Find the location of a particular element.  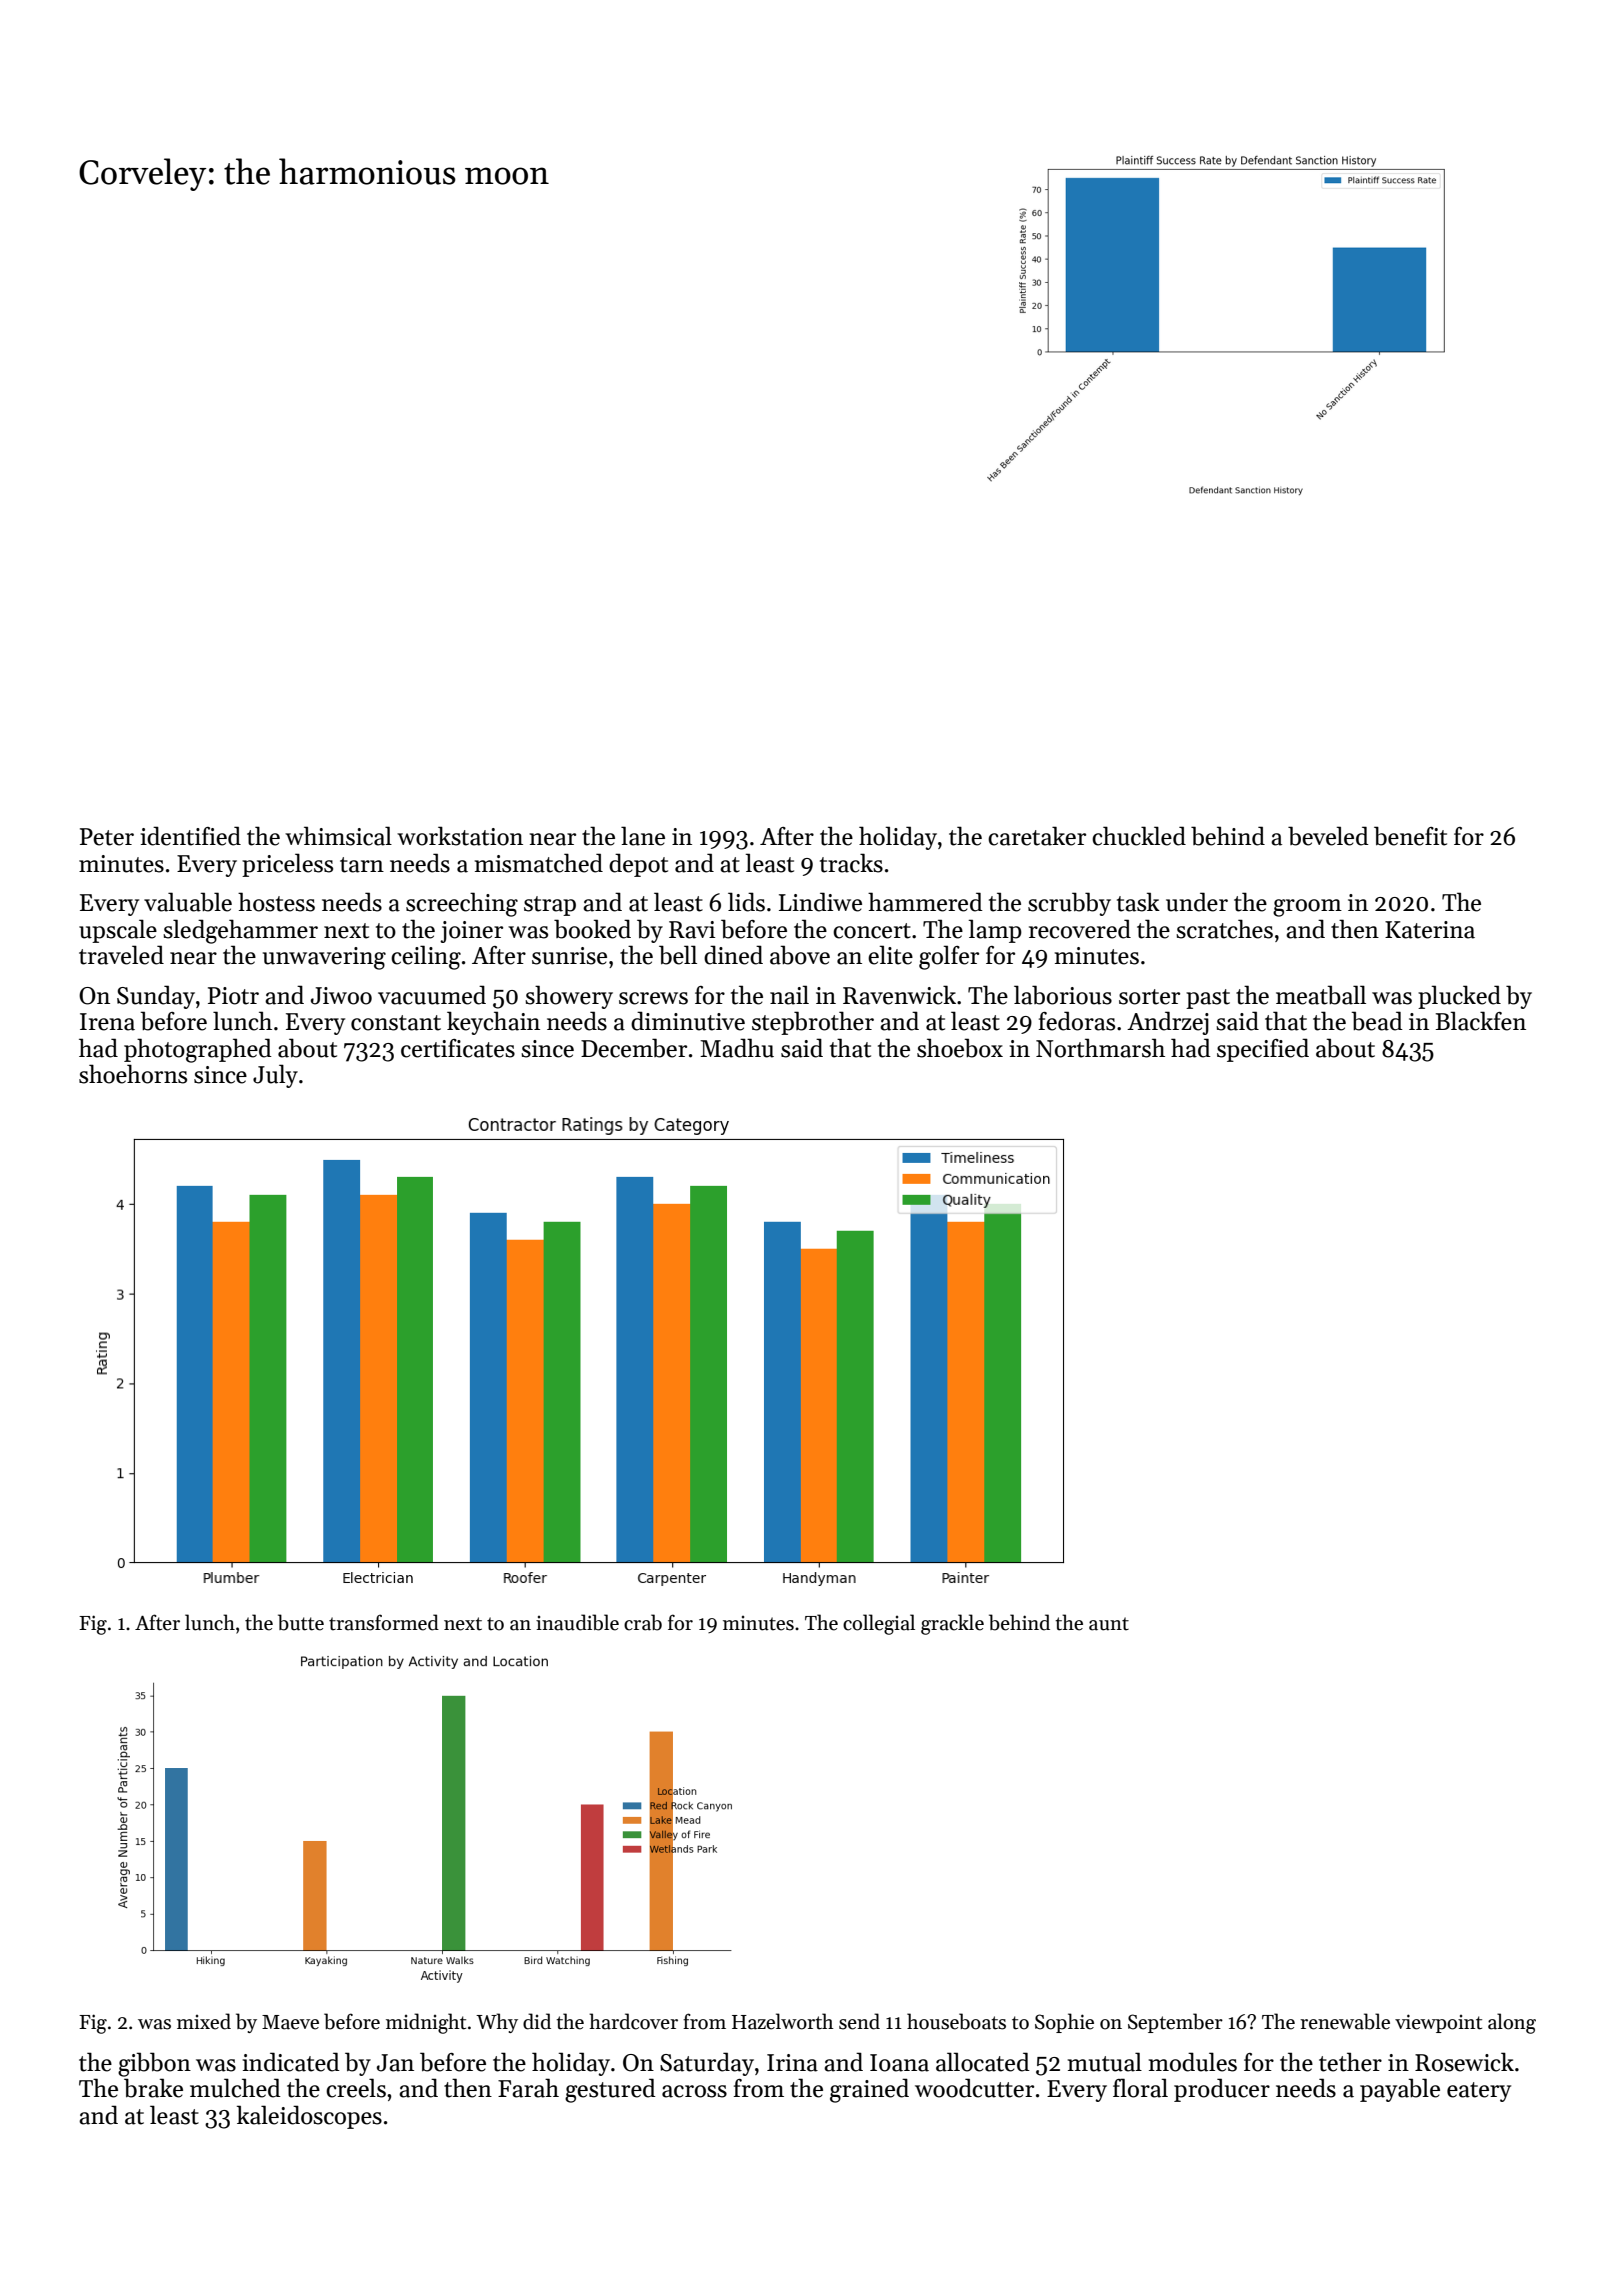

brake is located at coordinates (153, 2088).
